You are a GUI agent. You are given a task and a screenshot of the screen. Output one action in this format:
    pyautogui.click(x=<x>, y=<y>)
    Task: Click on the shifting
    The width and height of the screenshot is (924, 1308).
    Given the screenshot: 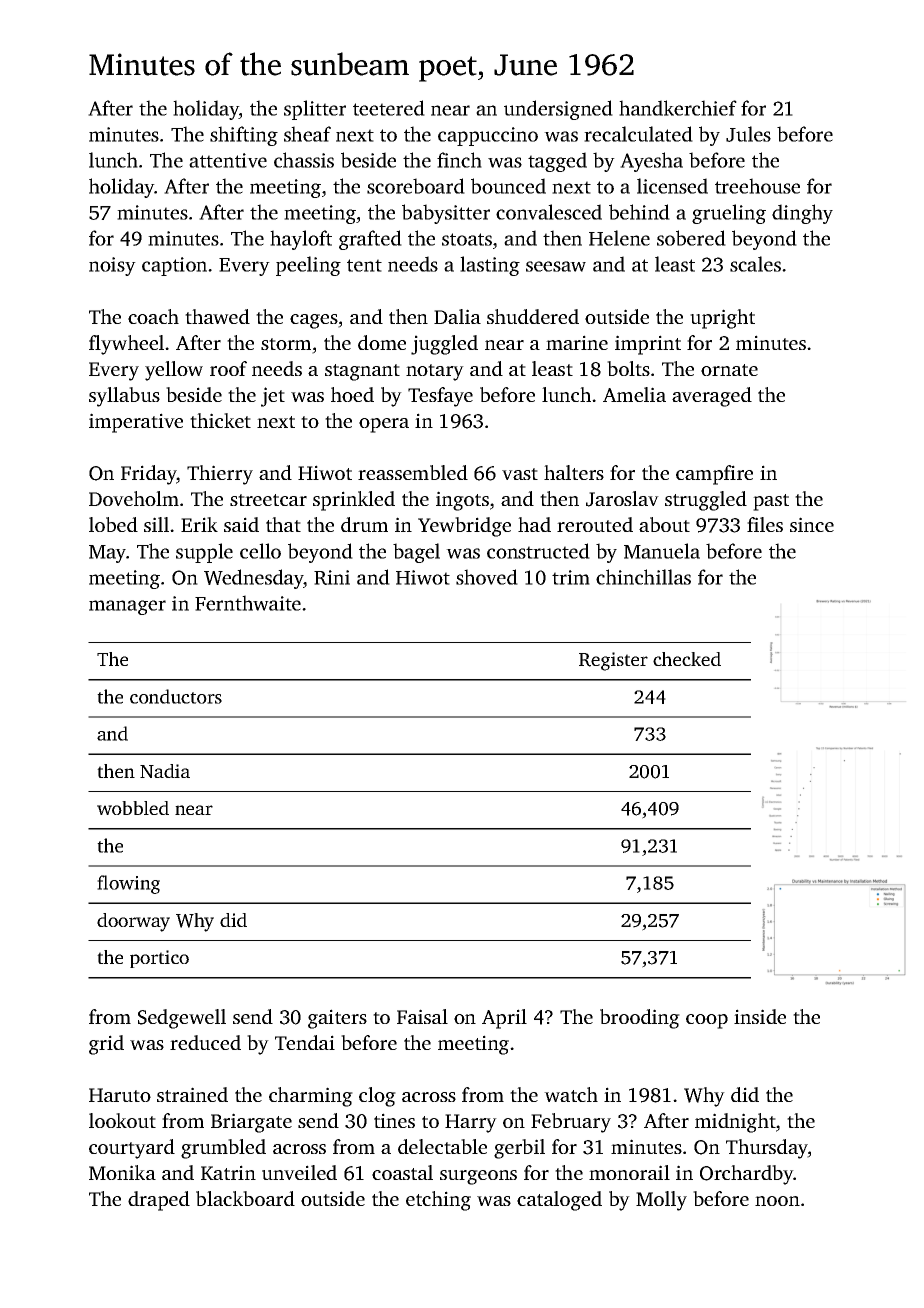 What is the action you would take?
    pyautogui.click(x=244, y=136)
